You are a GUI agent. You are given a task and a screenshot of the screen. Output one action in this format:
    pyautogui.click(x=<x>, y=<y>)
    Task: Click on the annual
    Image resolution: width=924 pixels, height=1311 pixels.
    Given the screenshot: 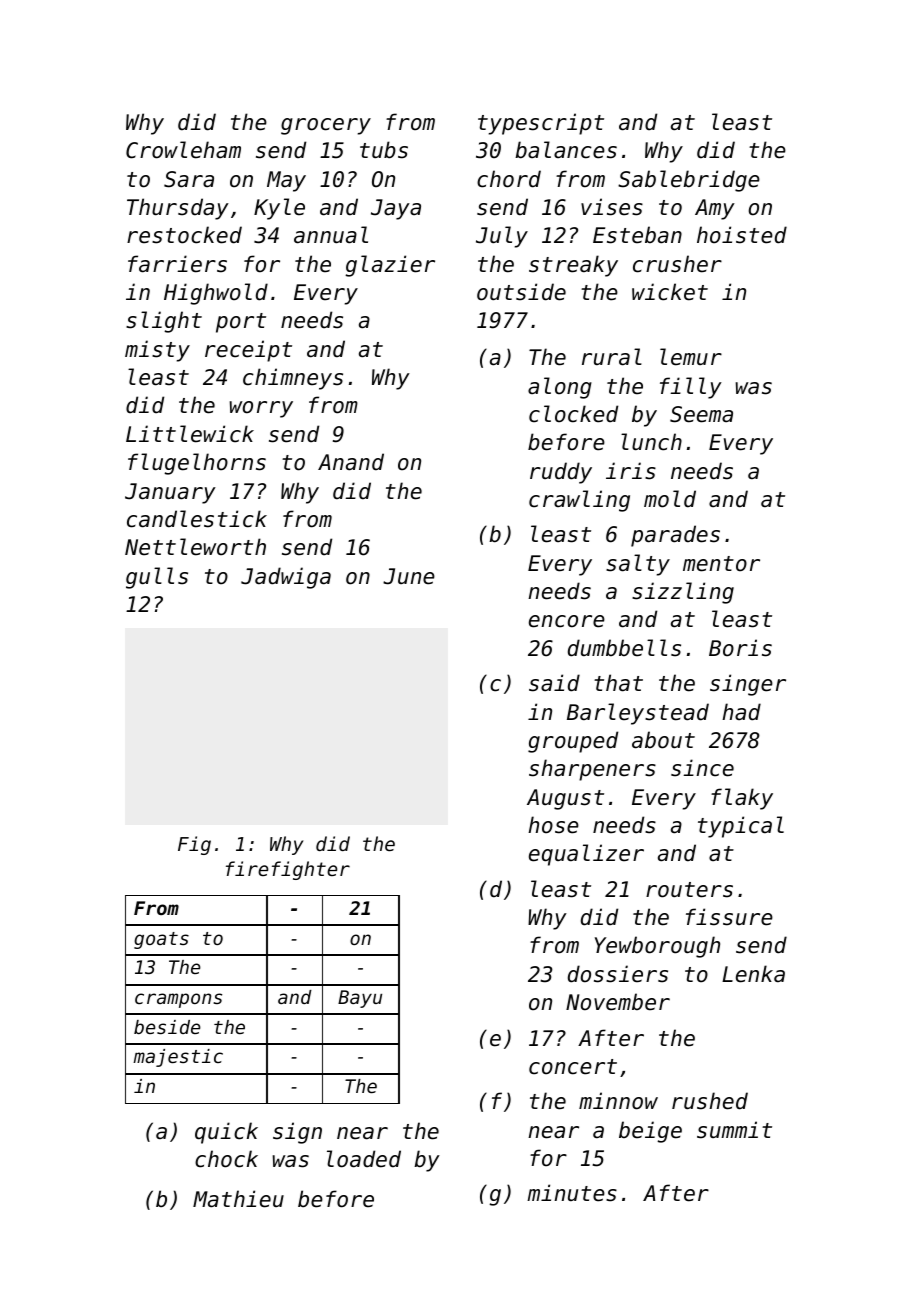 What is the action you would take?
    pyautogui.click(x=331, y=235)
